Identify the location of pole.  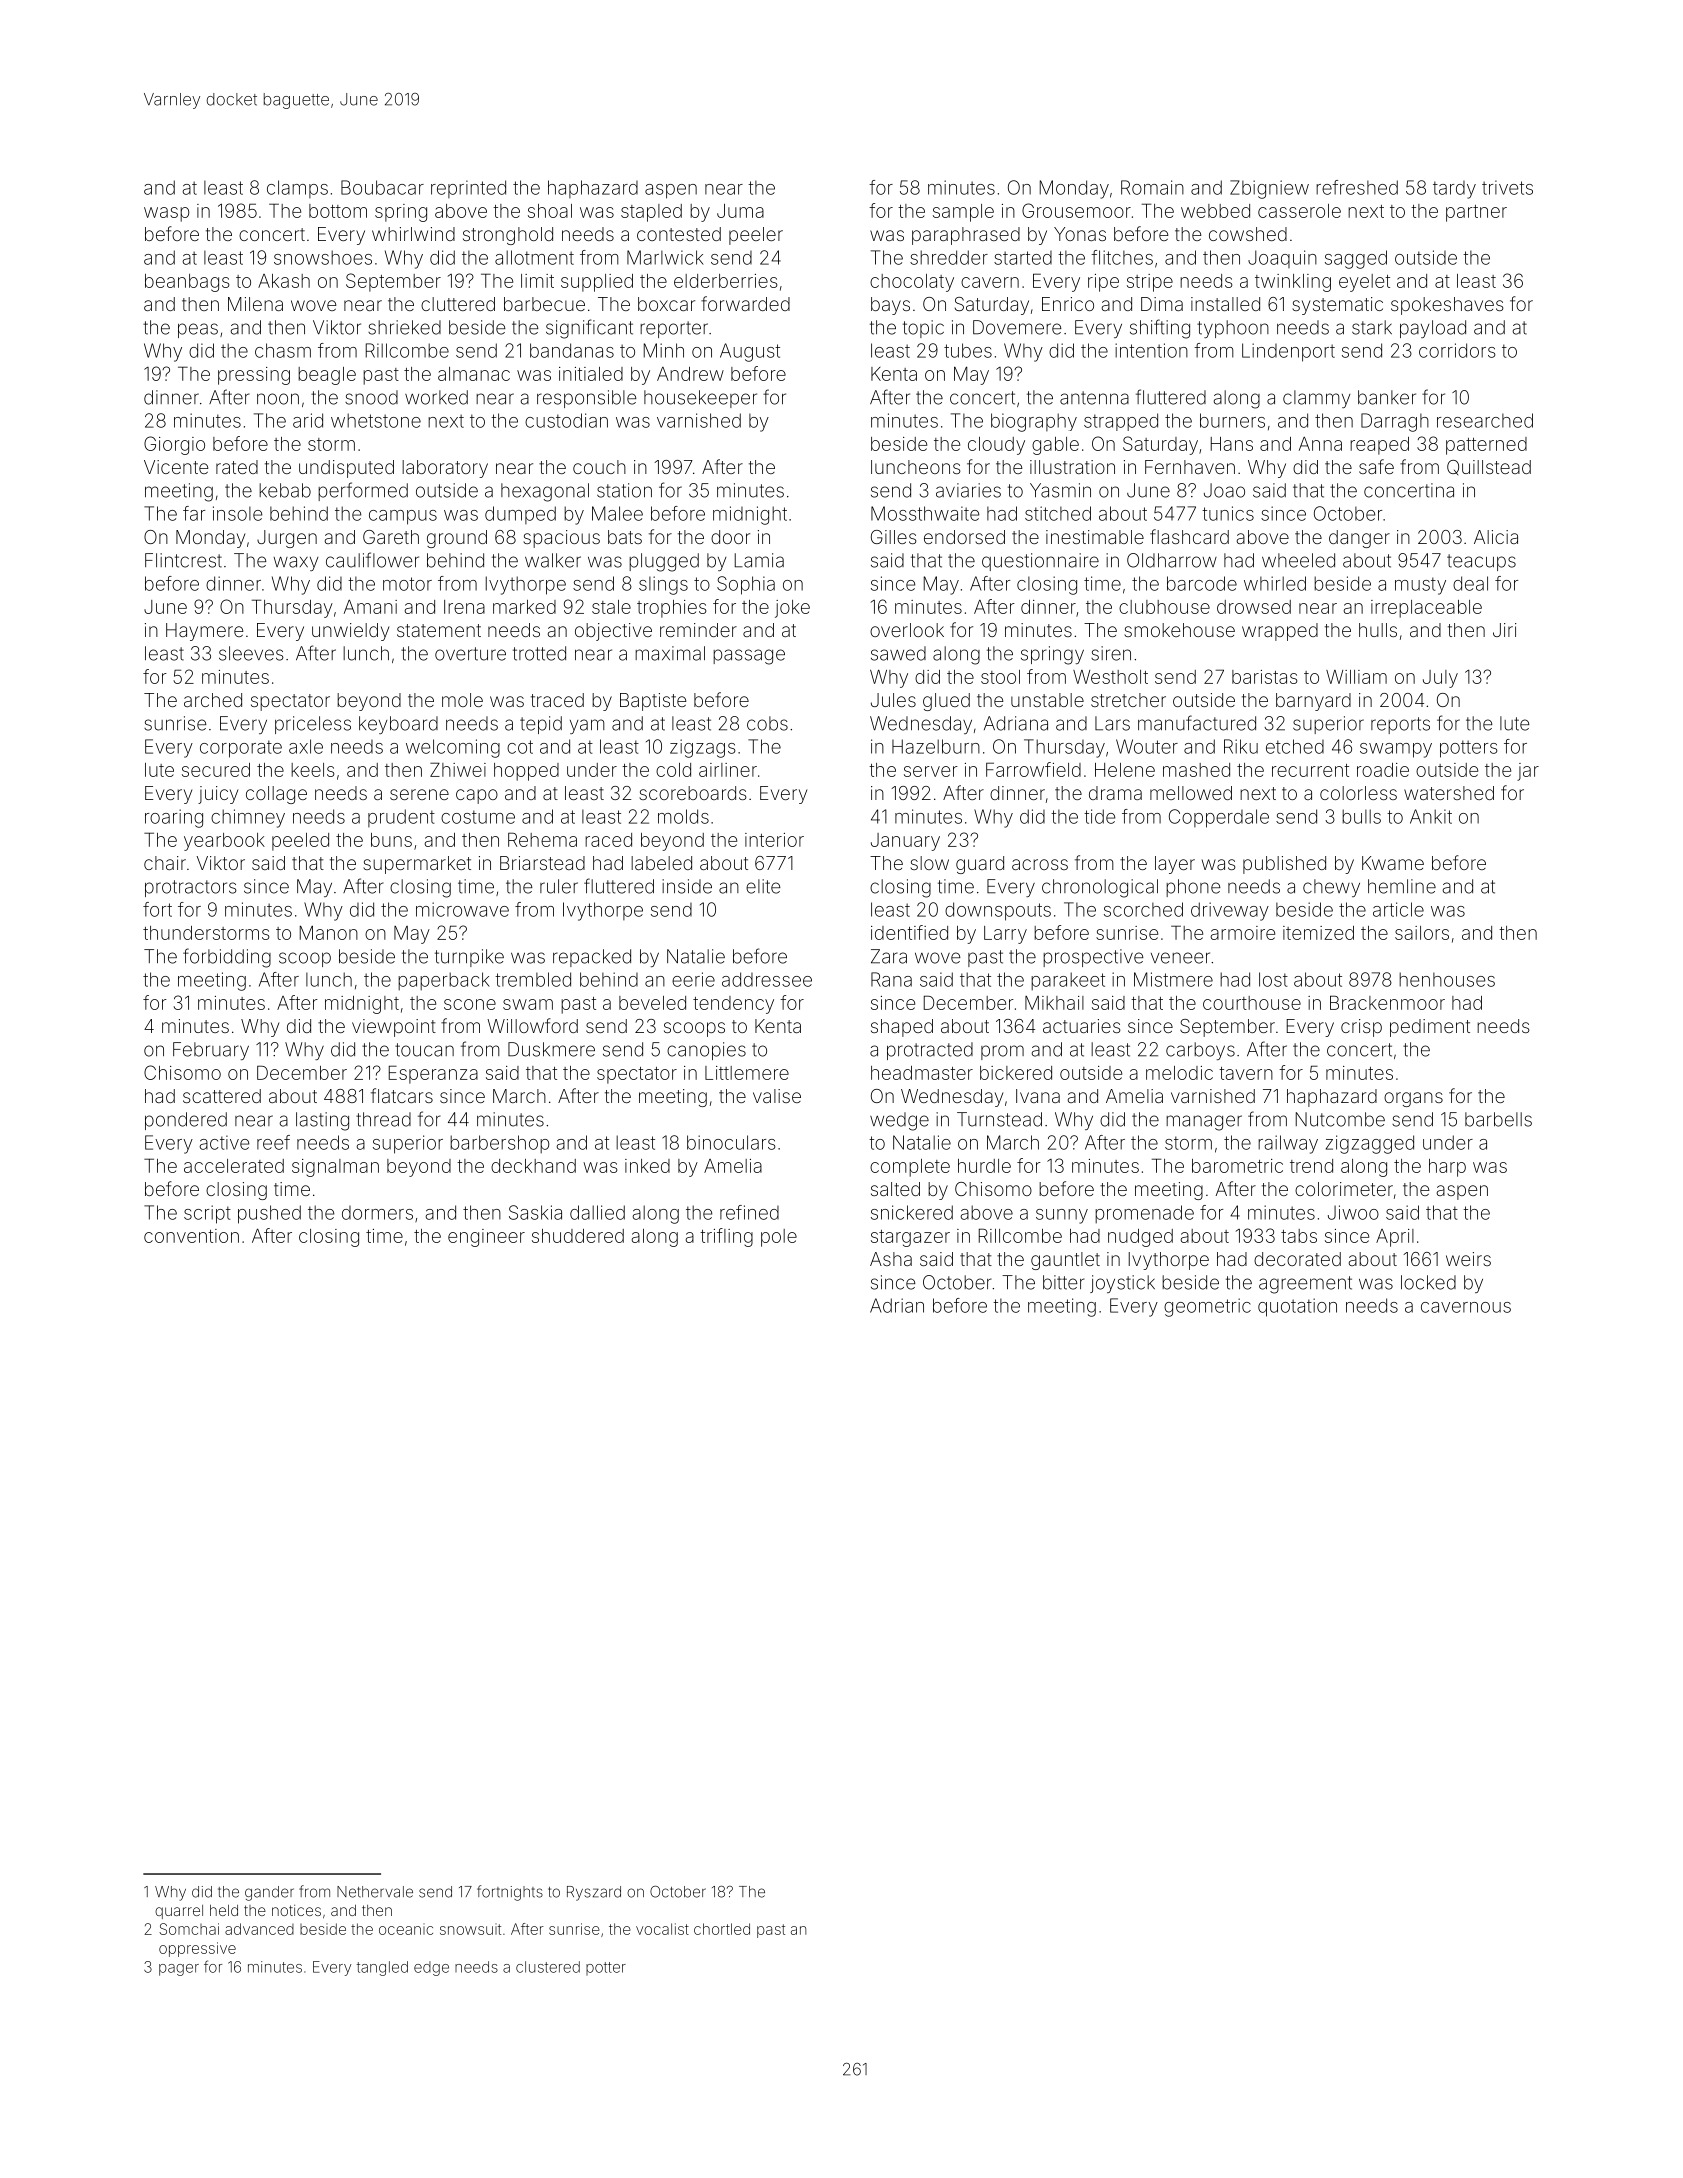
(779, 1238).
